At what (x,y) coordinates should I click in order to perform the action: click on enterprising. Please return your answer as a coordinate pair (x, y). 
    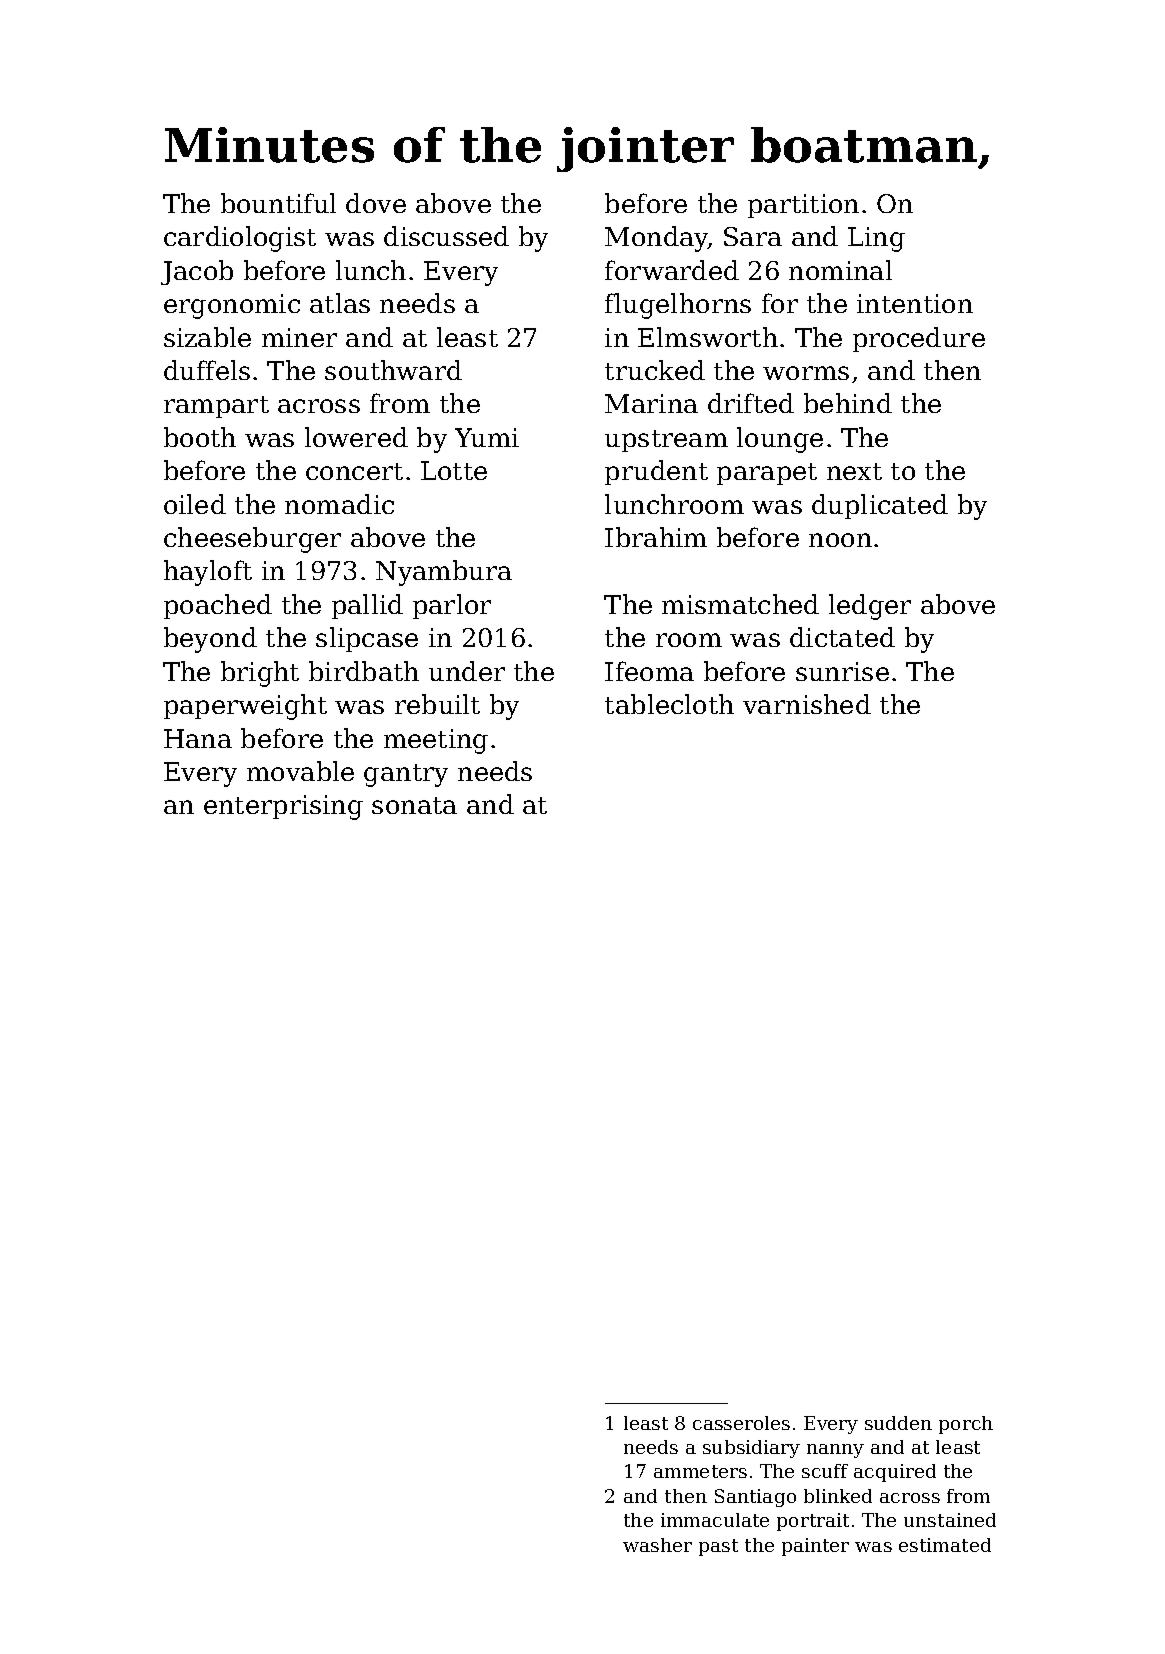
    Looking at the image, I should click on (283, 807).
